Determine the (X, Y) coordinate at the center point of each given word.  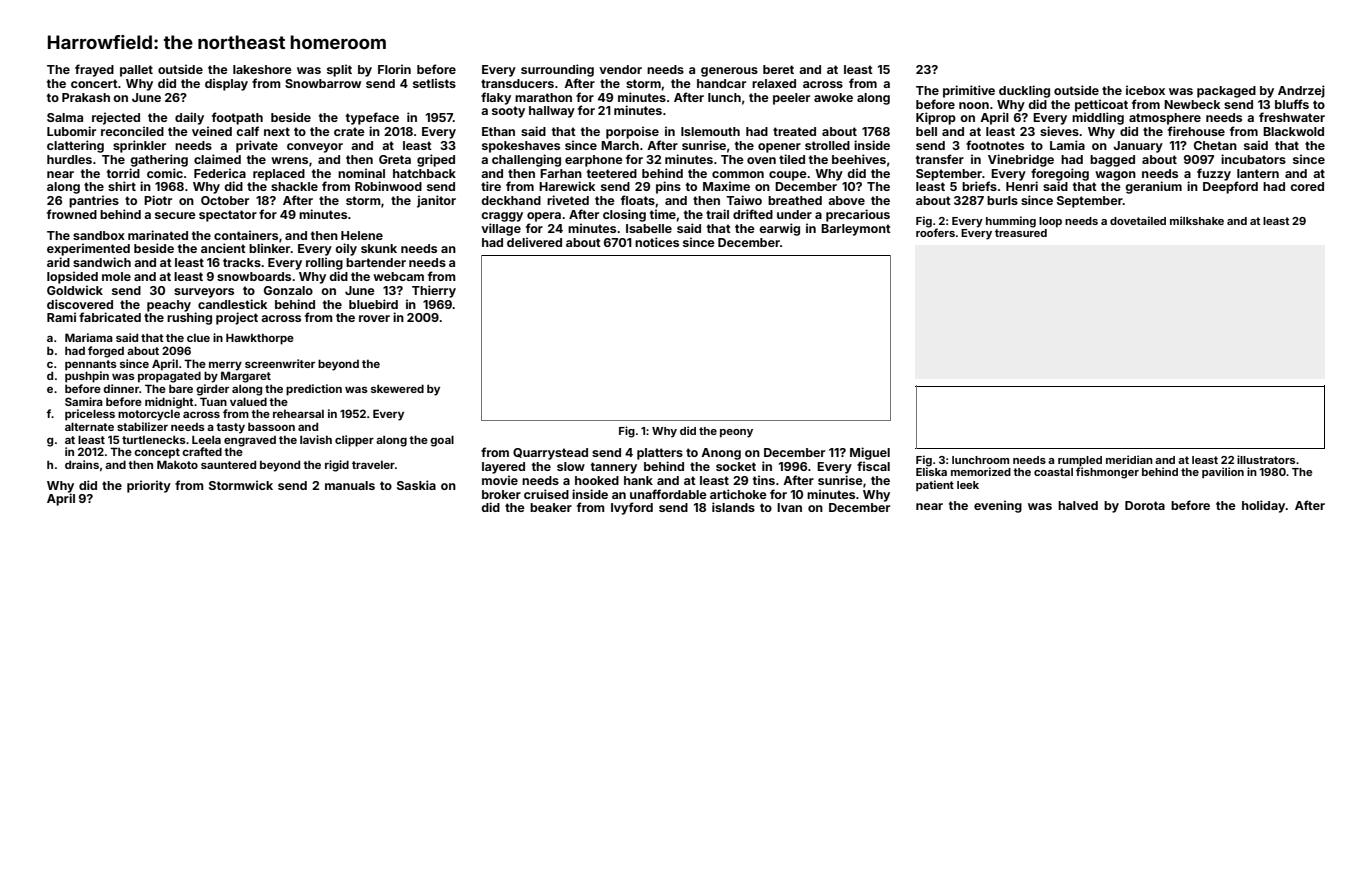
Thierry (434, 291)
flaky (496, 98)
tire (491, 186)
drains (82, 464)
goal (442, 441)
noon (974, 105)
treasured (1021, 233)
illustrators (1266, 459)
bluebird (373, 304)
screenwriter (280, 363)
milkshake (1197, 220)
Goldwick (75, 290)
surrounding (557, 70)
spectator (228, 216)
